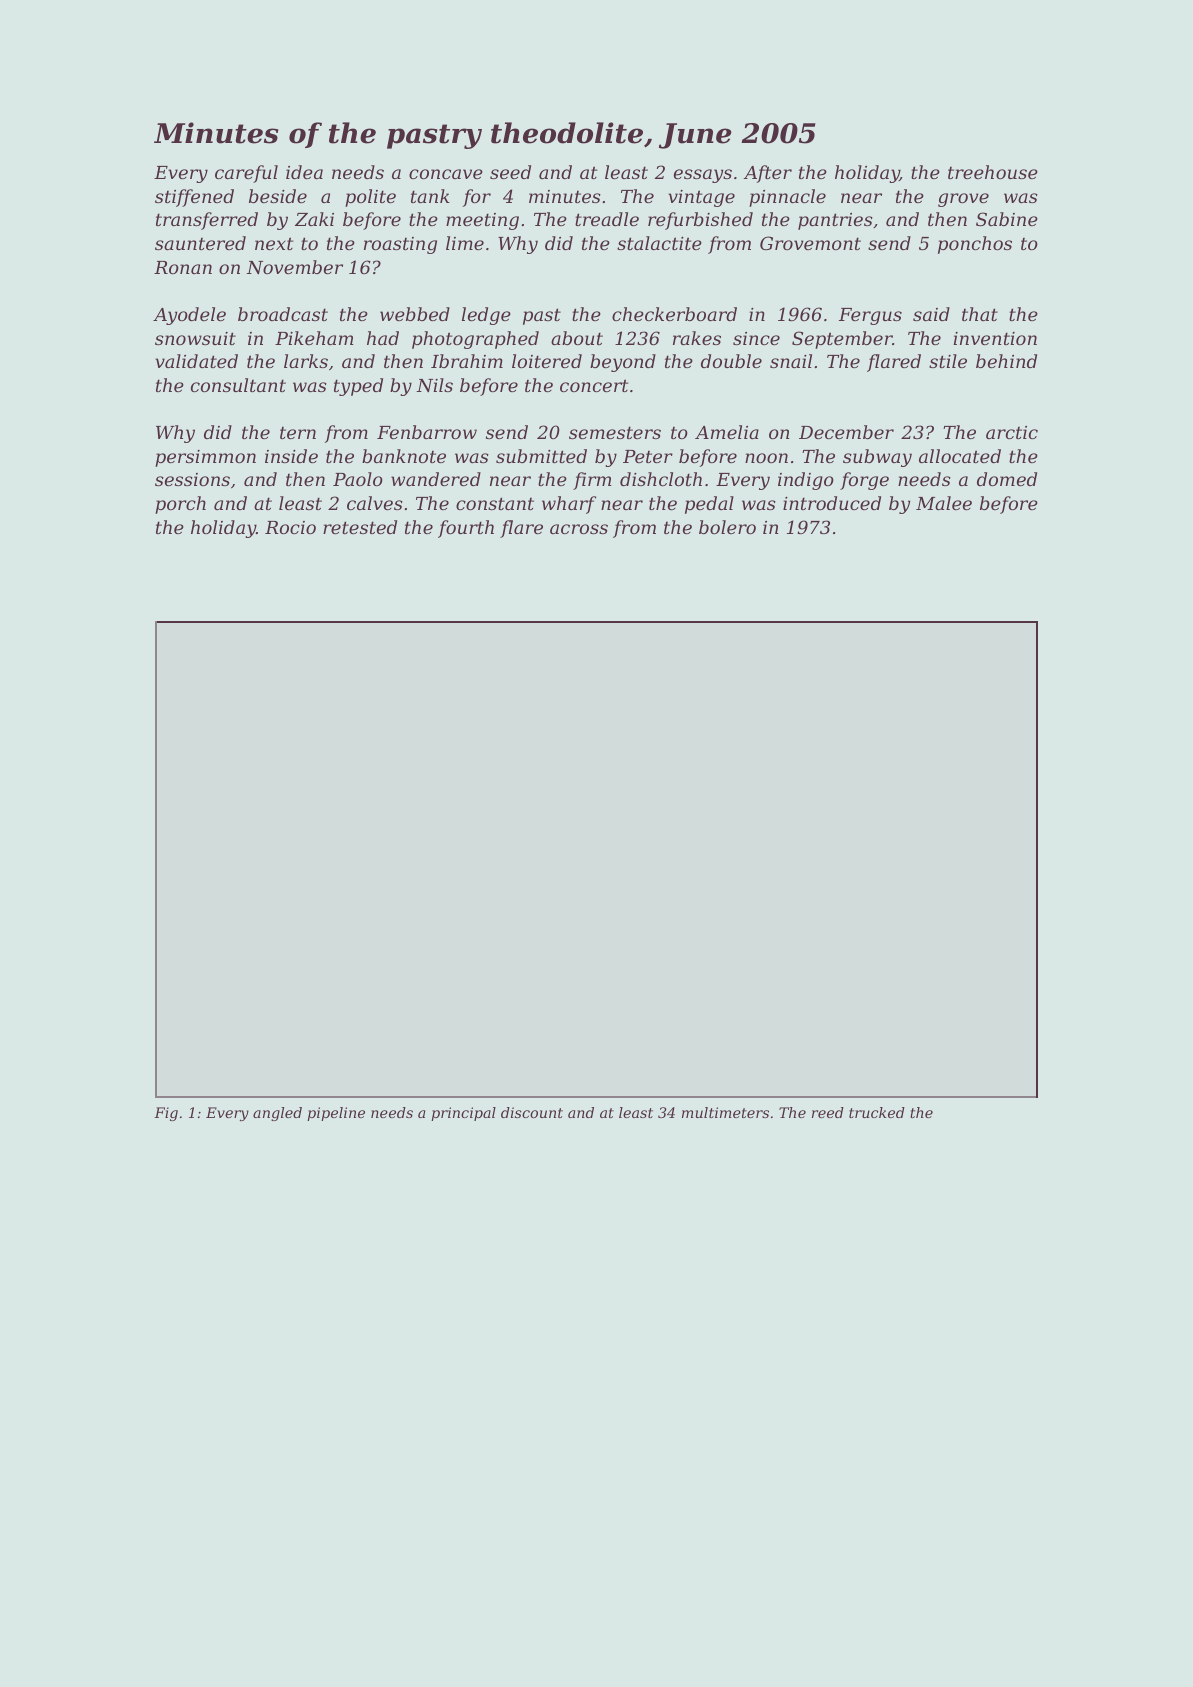 Image resolution: width=1193 pixels, height=1687 pixels. What do you see at coordinates (725, 1112) in the screenshot?
I see `multimeters` at bounding box center [725, 1112].
